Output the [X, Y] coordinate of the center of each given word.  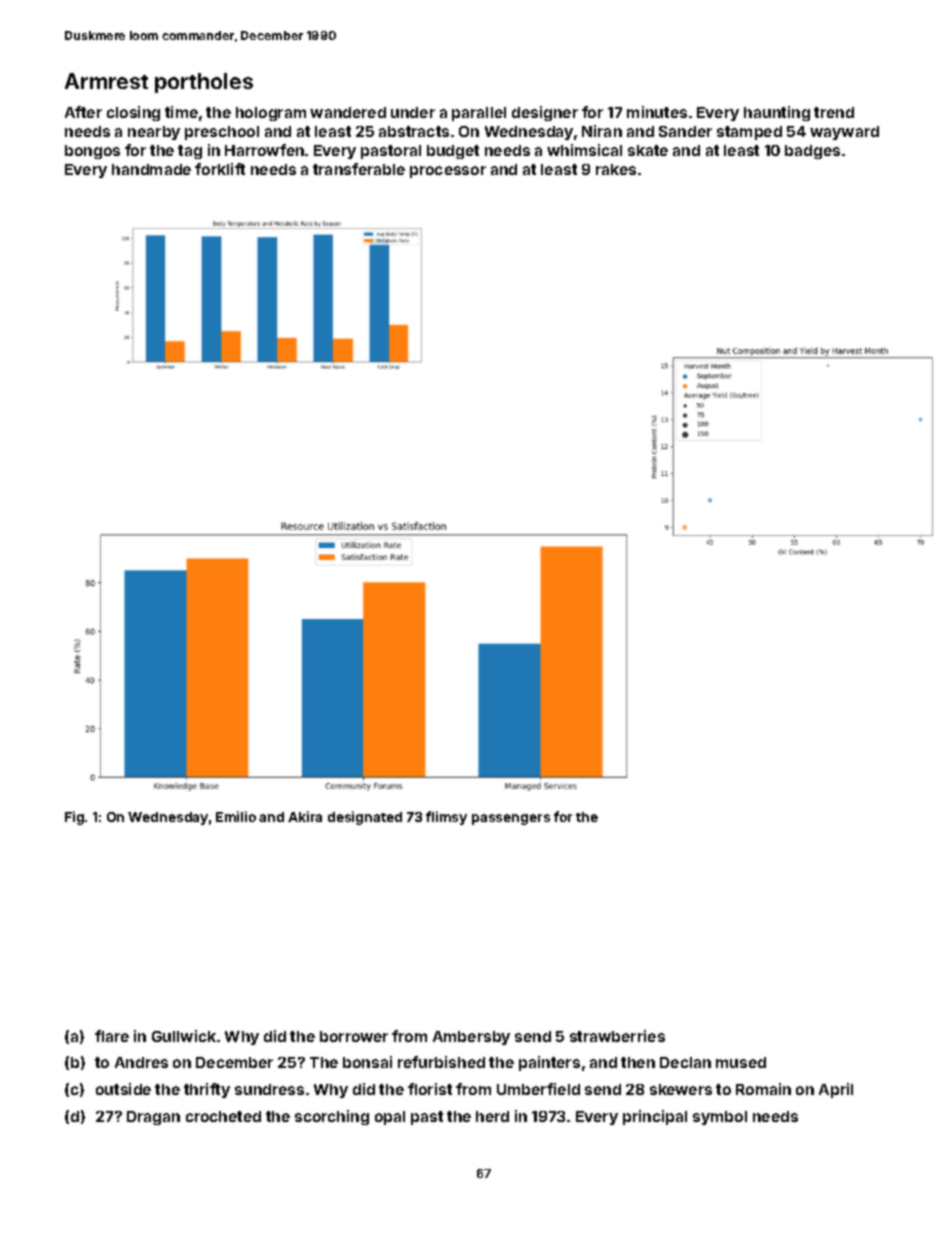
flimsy [446, 818]
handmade [151, 169]
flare [112, 1036]
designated [365, 818]
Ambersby [471, 1038]
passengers [511, 819]
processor [448, 172]
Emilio [236, 816]
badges [812, 152]
